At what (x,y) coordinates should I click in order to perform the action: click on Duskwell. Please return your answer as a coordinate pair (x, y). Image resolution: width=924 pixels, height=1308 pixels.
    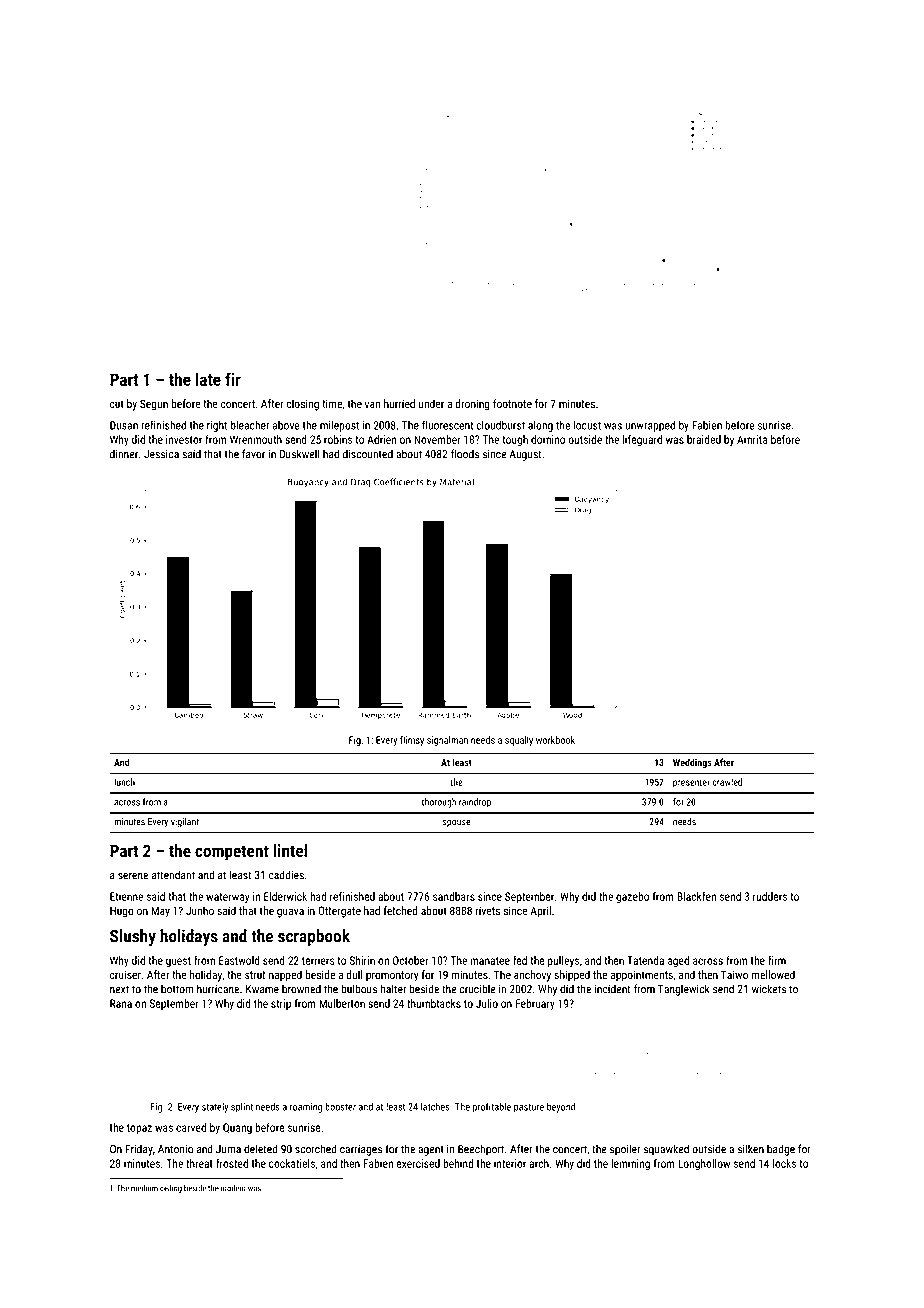
    Looking at the image, I should click on (300, 454).
